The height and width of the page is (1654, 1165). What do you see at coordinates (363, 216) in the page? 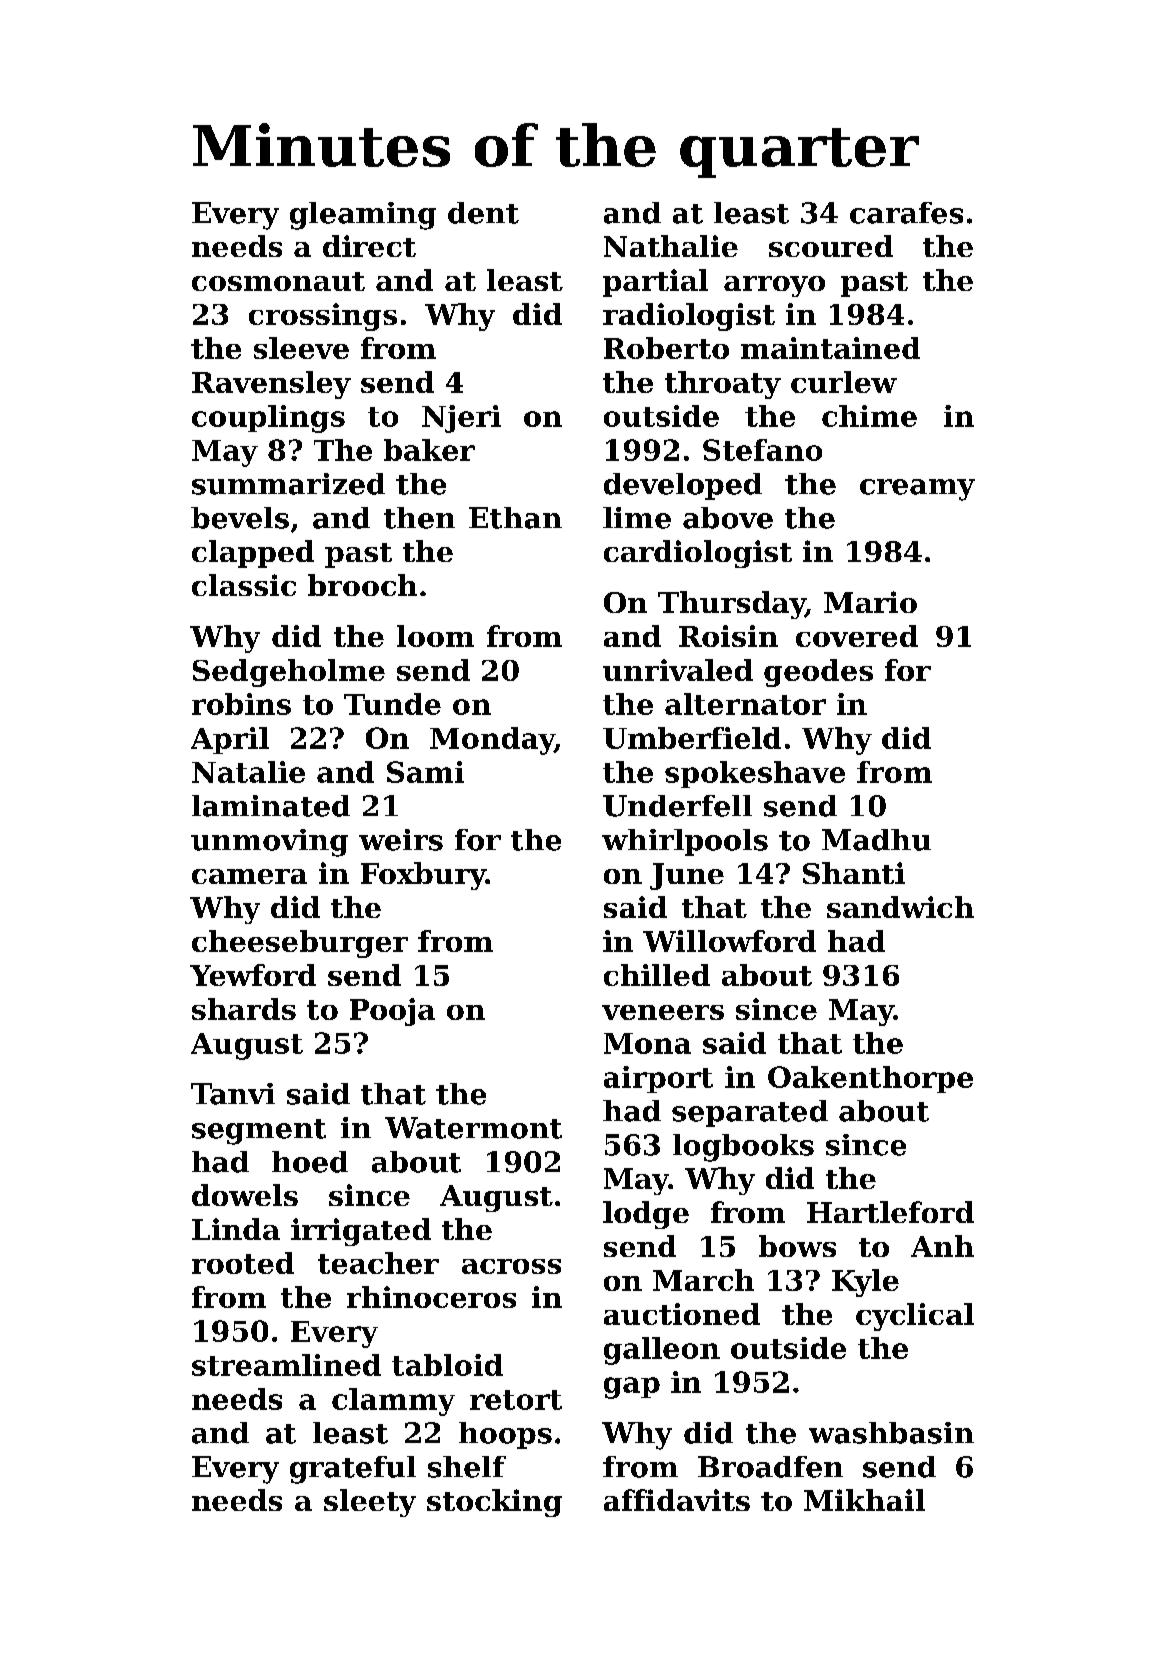
I see `gleaming` at bounding box center [363, 216].
